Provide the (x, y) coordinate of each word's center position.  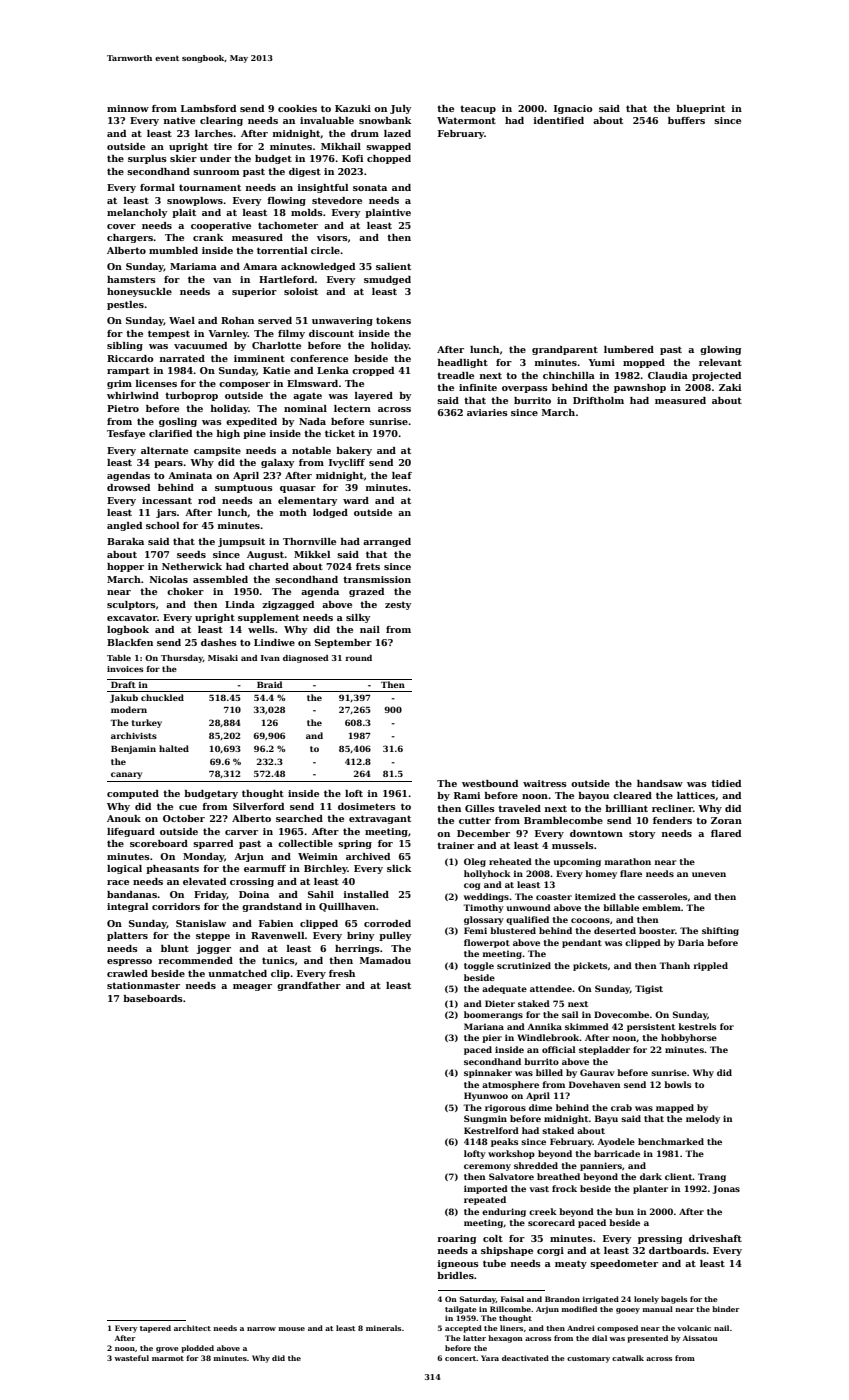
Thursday (182, 659)
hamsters (131, 279)
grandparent (565, 350)
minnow (128, 108)
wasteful (132, 1358)
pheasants (172, 869)
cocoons (590, 920)
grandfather (309, 986)
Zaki (730, 387)
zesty (398, 605)
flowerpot (487, 943)
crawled (127, 973)
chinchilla (569, 375)
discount (331, 333)
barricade (617, 1153)
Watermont (466, 120)
